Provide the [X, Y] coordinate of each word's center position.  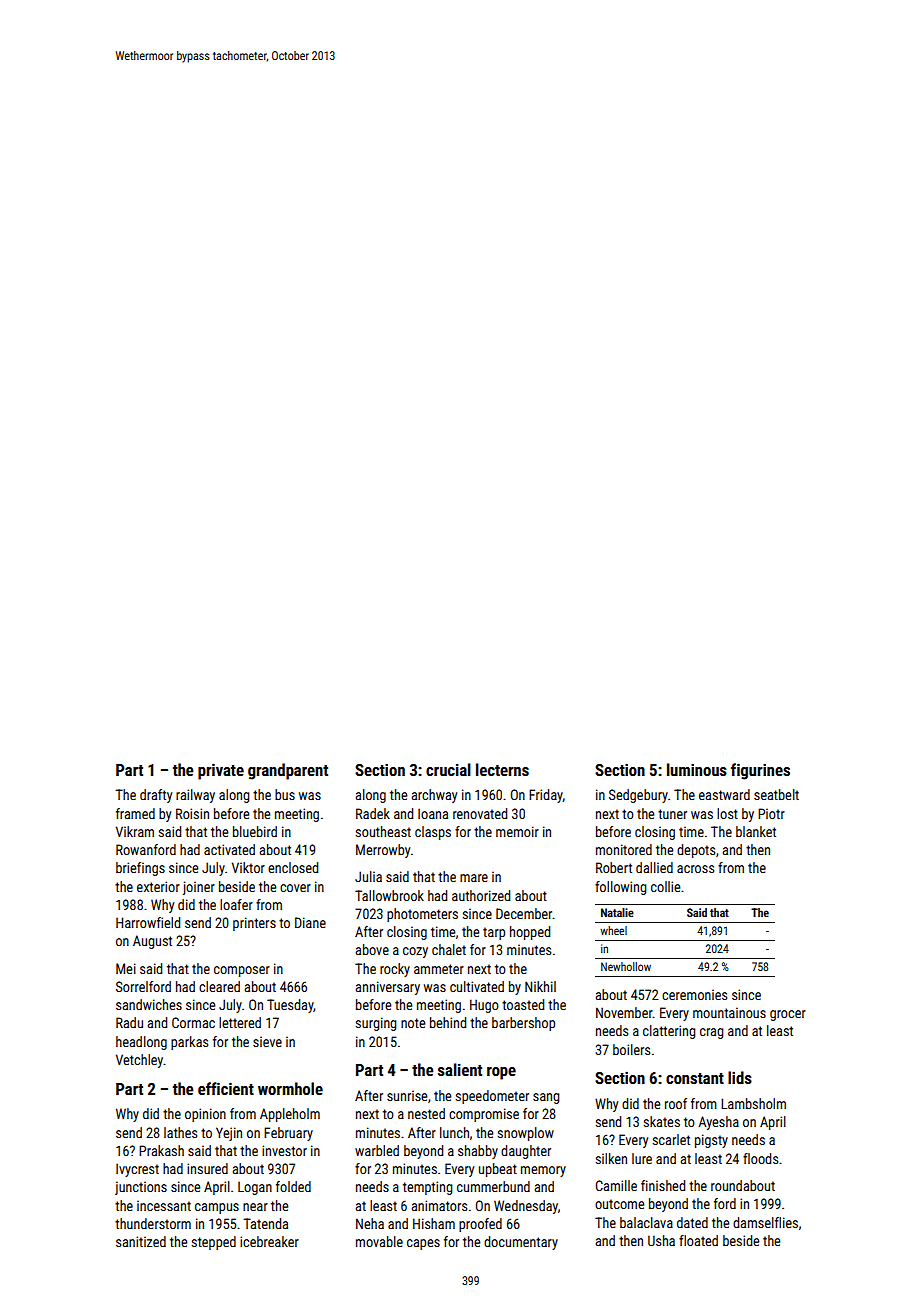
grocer [788, 1015]
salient [460, 1069]
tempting [427, 1188]
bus [285, 794]
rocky [395, 970]
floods [760, 1158]
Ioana [433, 813]
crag [711, 1033]
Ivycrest [137, 1170]
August [152, 942]
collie [665, 886]
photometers [422, 915]
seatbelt [776, 794]
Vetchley [140, 1061]
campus [217, 1208]
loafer [236, 904]
